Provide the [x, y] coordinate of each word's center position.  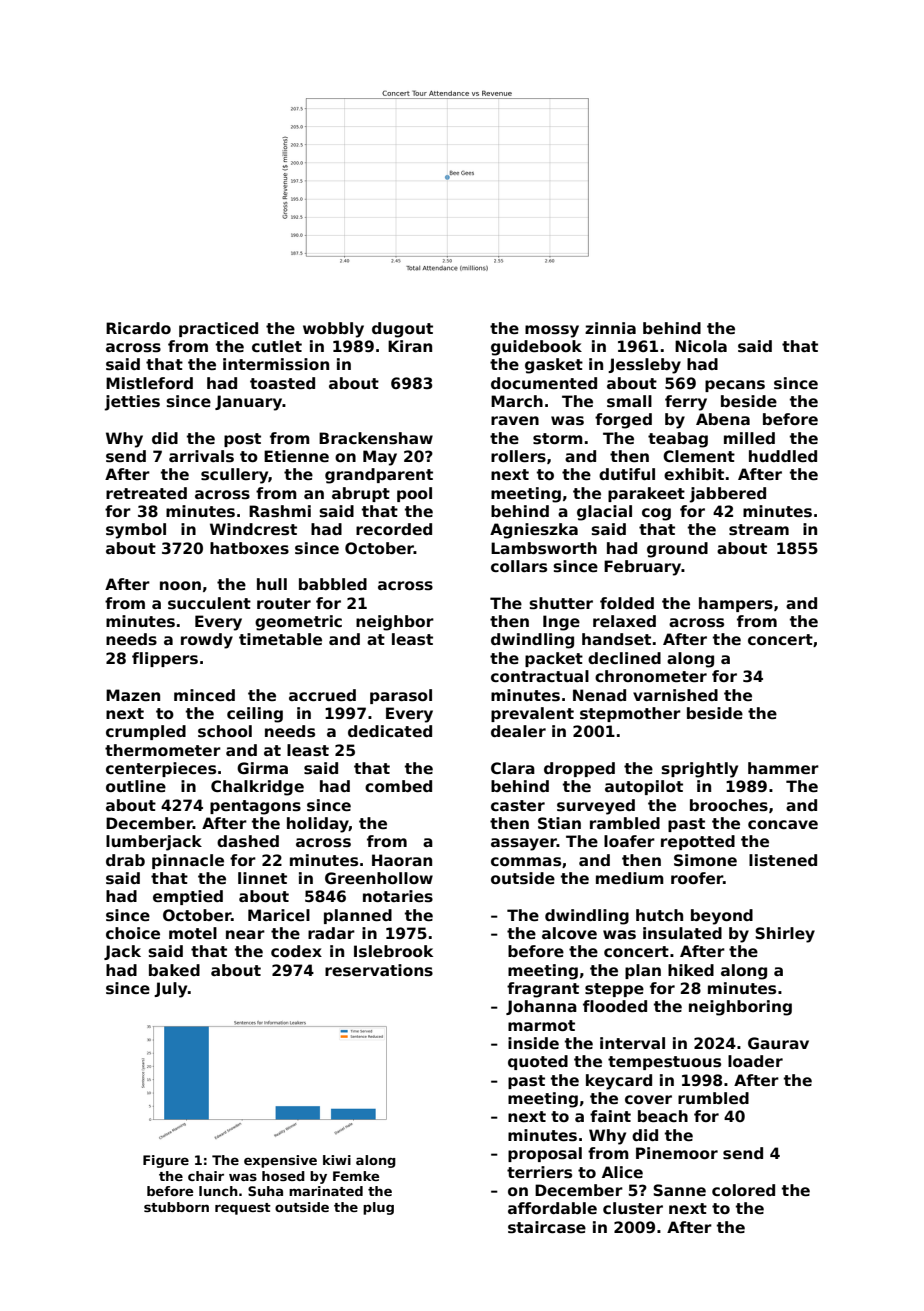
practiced [218, 329]
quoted [538, 1062]
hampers [736, 604]
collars [519, 566]
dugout [402, 330]
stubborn [176, 1207]
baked [174, 970]
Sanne [679, 1190]
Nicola [701, 346]
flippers [165, 659]
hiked [691, 970]
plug [378, 1208]
